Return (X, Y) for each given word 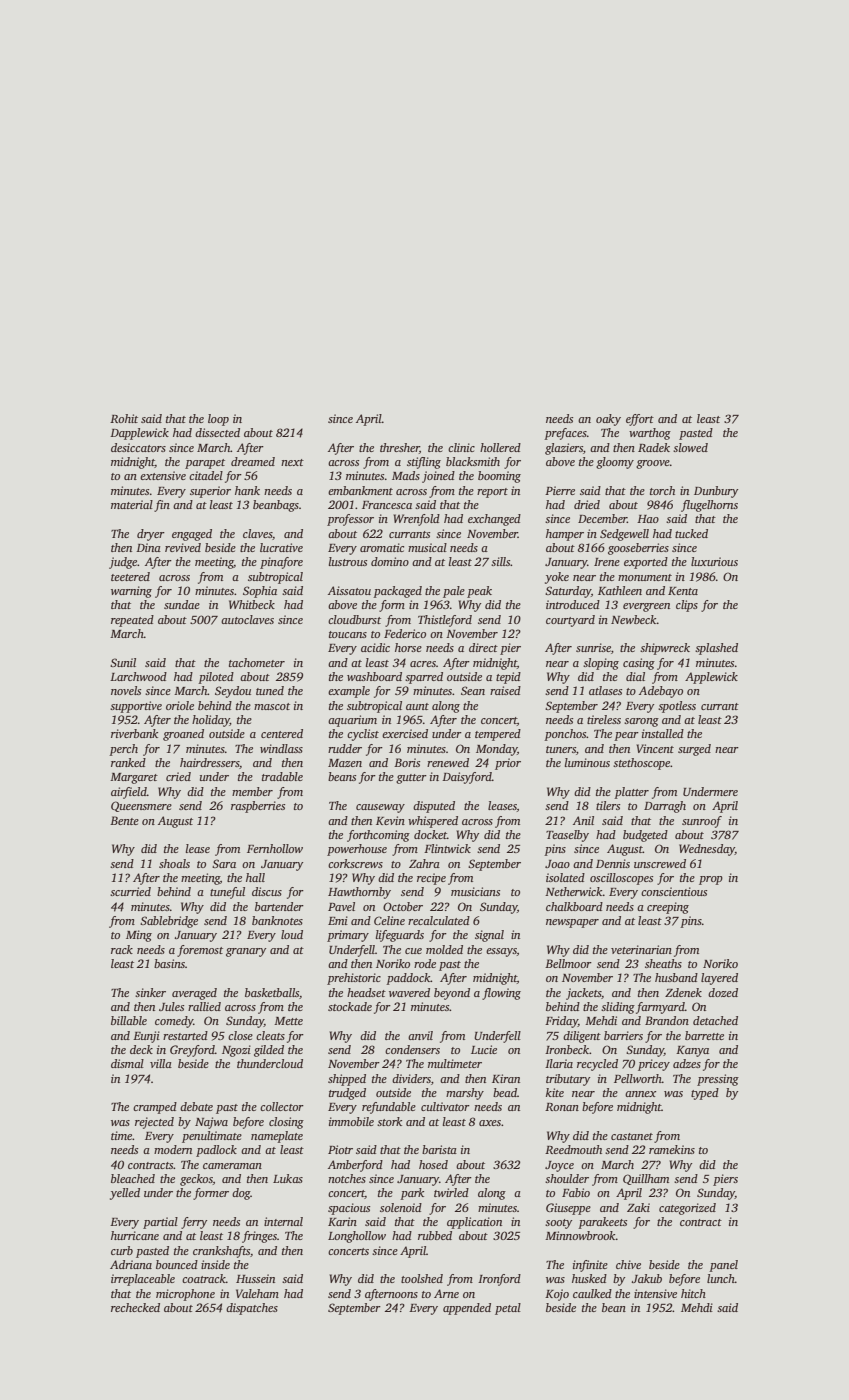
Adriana (131, 1264)
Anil (583, 820)
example (349, 692)
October (403, 906)
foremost (200, 951)
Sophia (260, 592)
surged (694, 750)
